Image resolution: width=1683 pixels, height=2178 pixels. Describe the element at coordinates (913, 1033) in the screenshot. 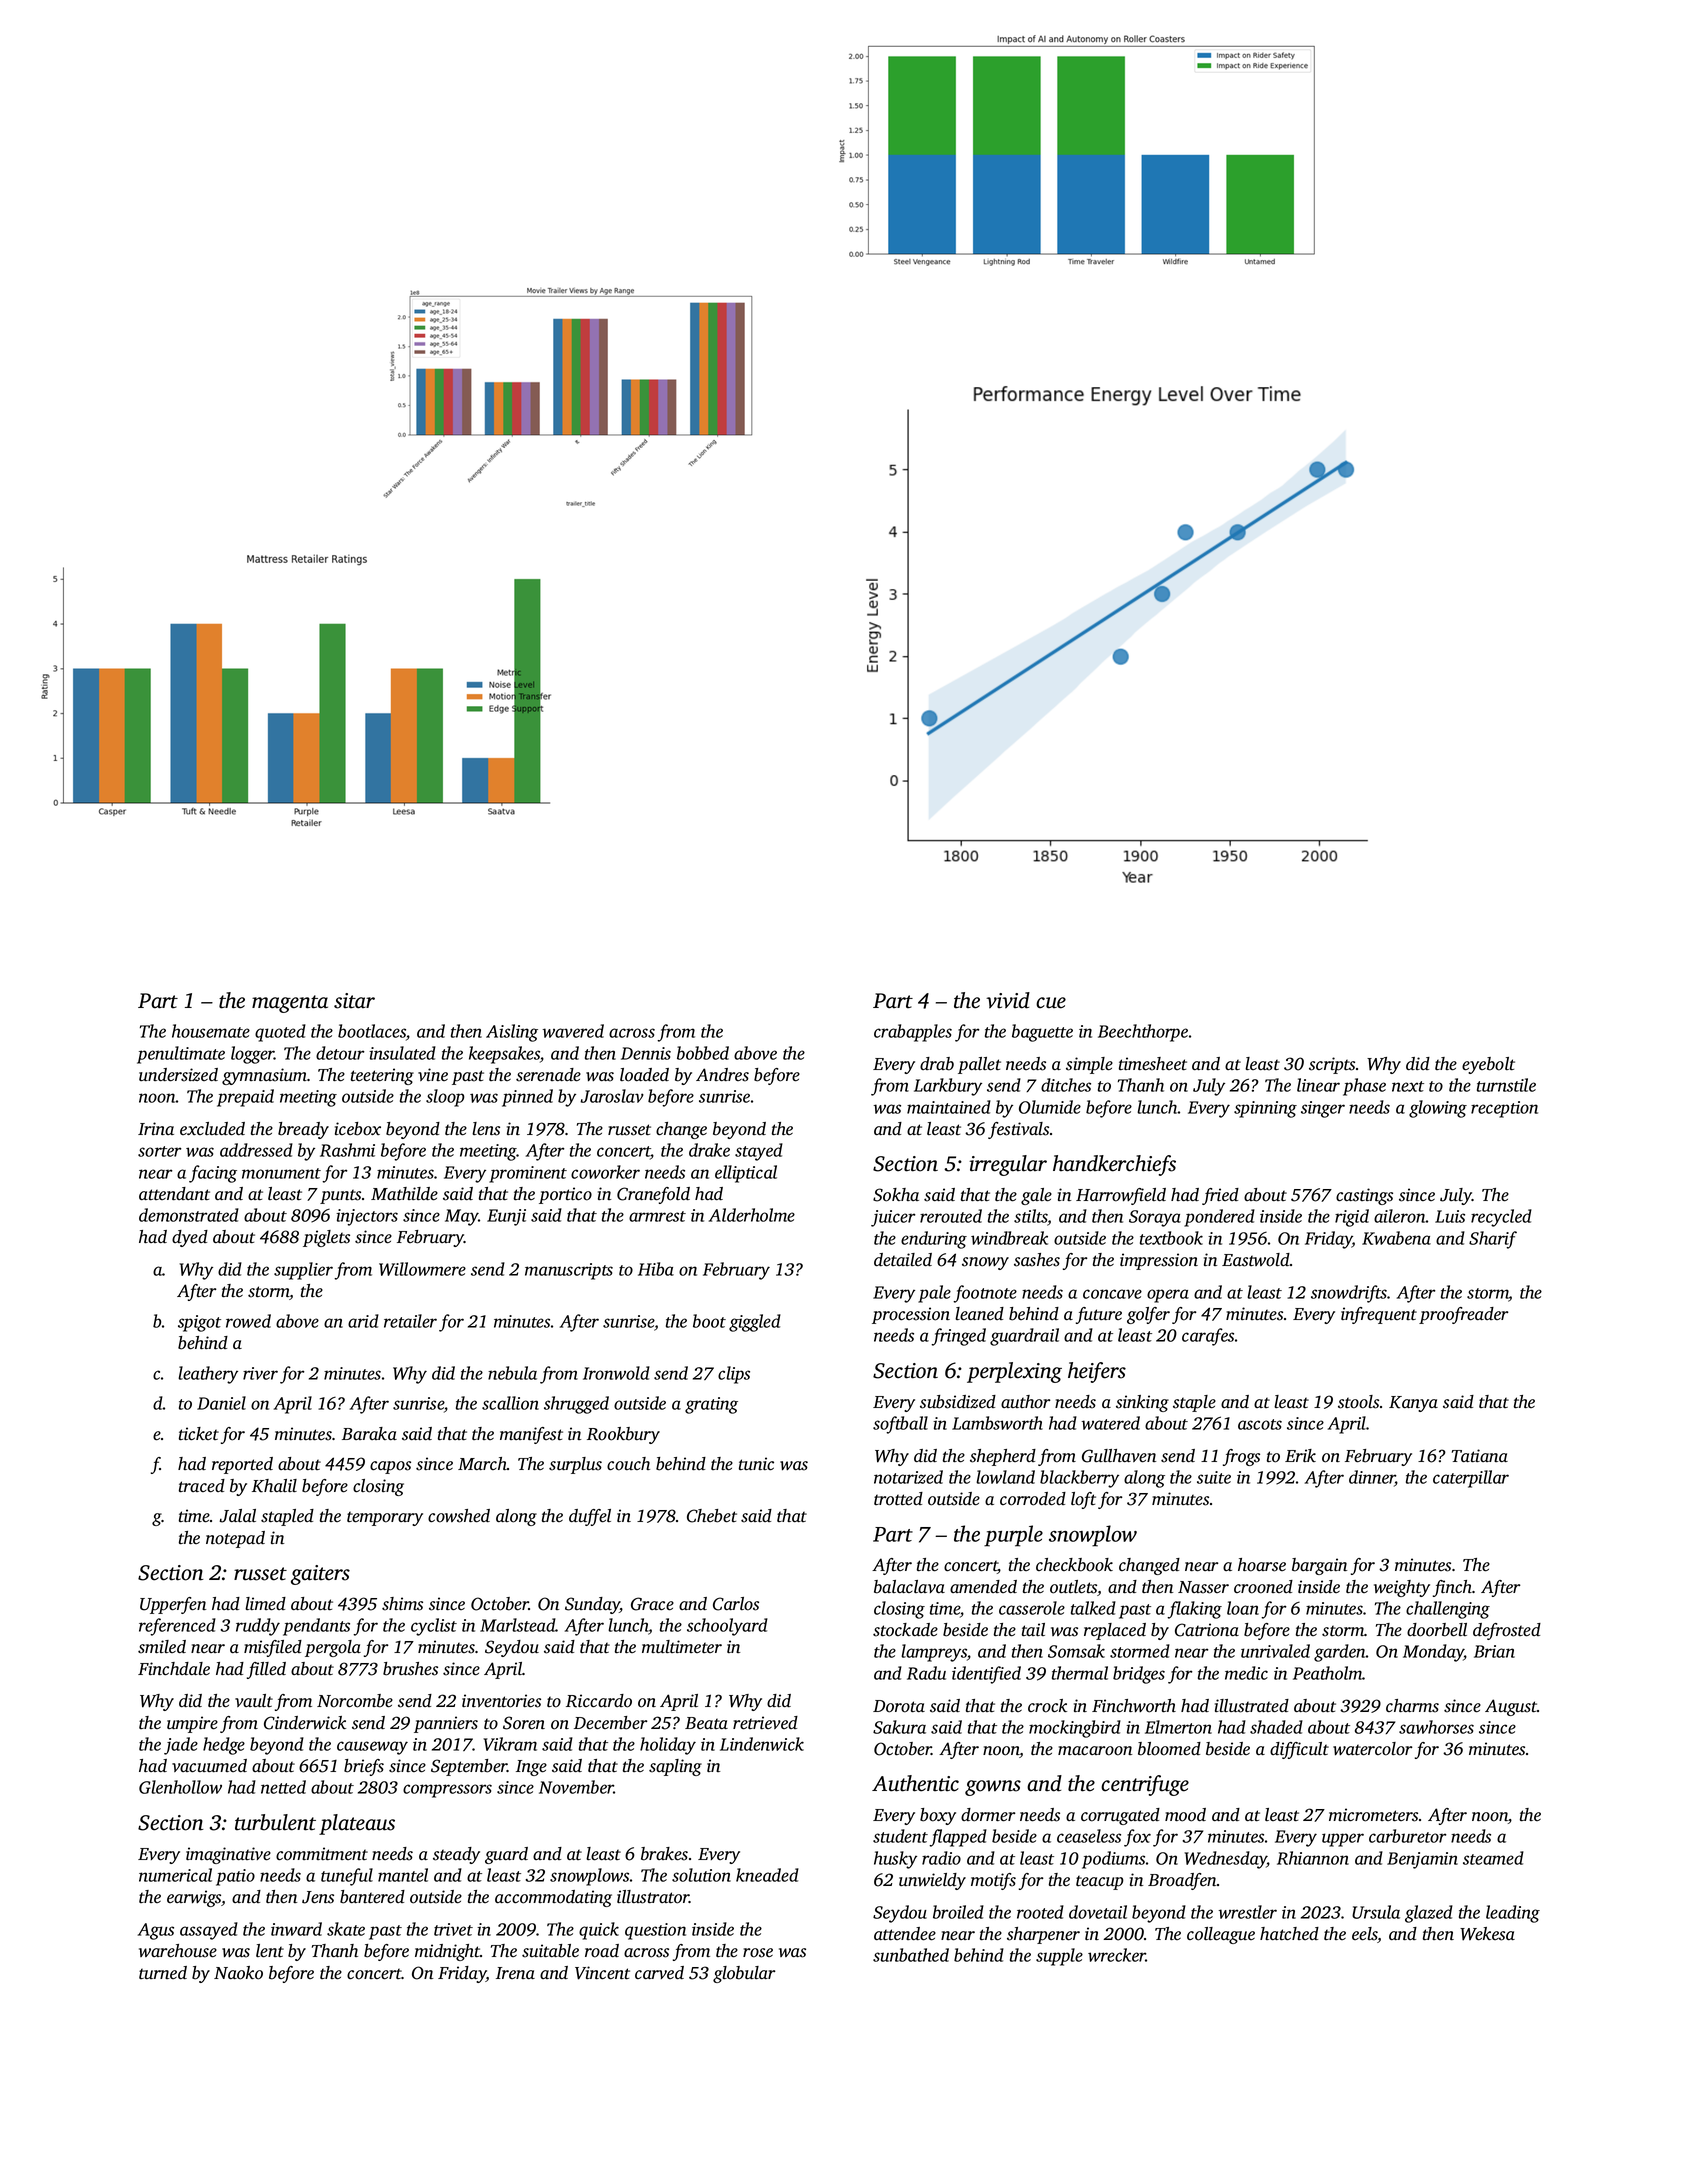

I see `crabapples` at that location.
